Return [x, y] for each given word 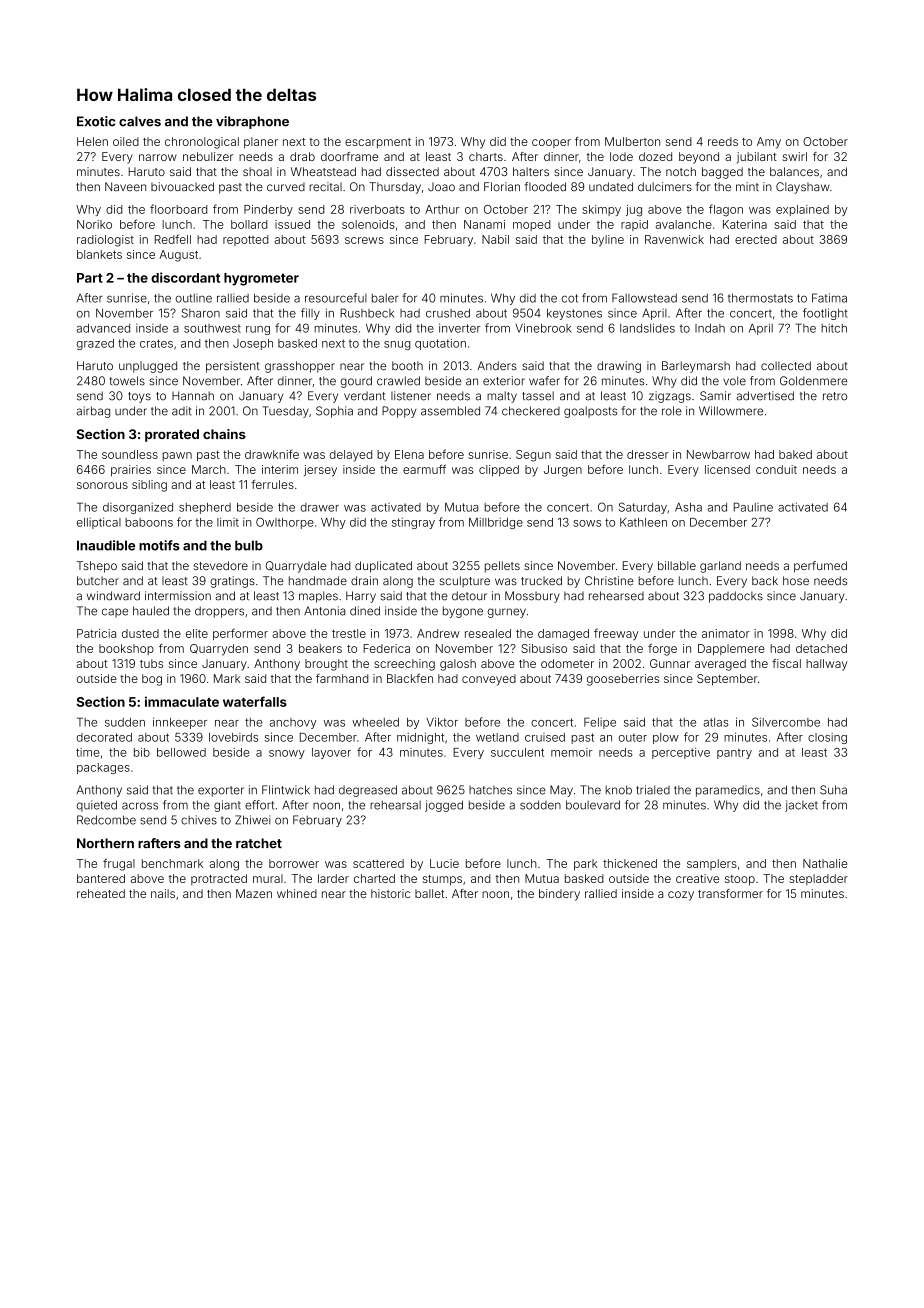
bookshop [126, 649]
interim [280, 469]
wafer [544, 381]
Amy [769, 143]
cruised [545, 737]
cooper [551, 143]
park [586, 865]
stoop [740, 880]
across [140, 806]
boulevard [593, 805]
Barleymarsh [696, 367]
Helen [92, 141]
